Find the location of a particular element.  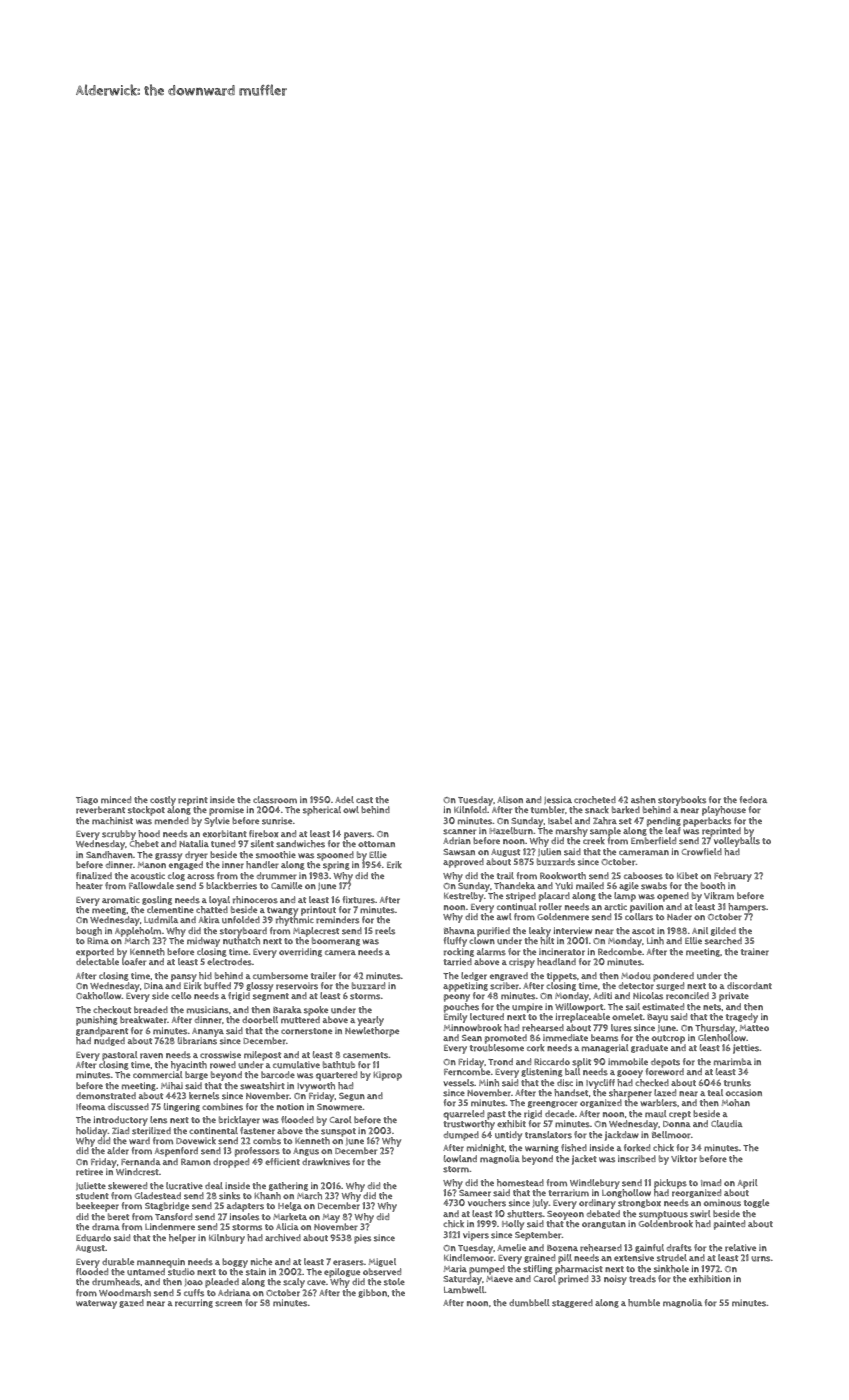

scriber is located at coordinates (504, 986).
